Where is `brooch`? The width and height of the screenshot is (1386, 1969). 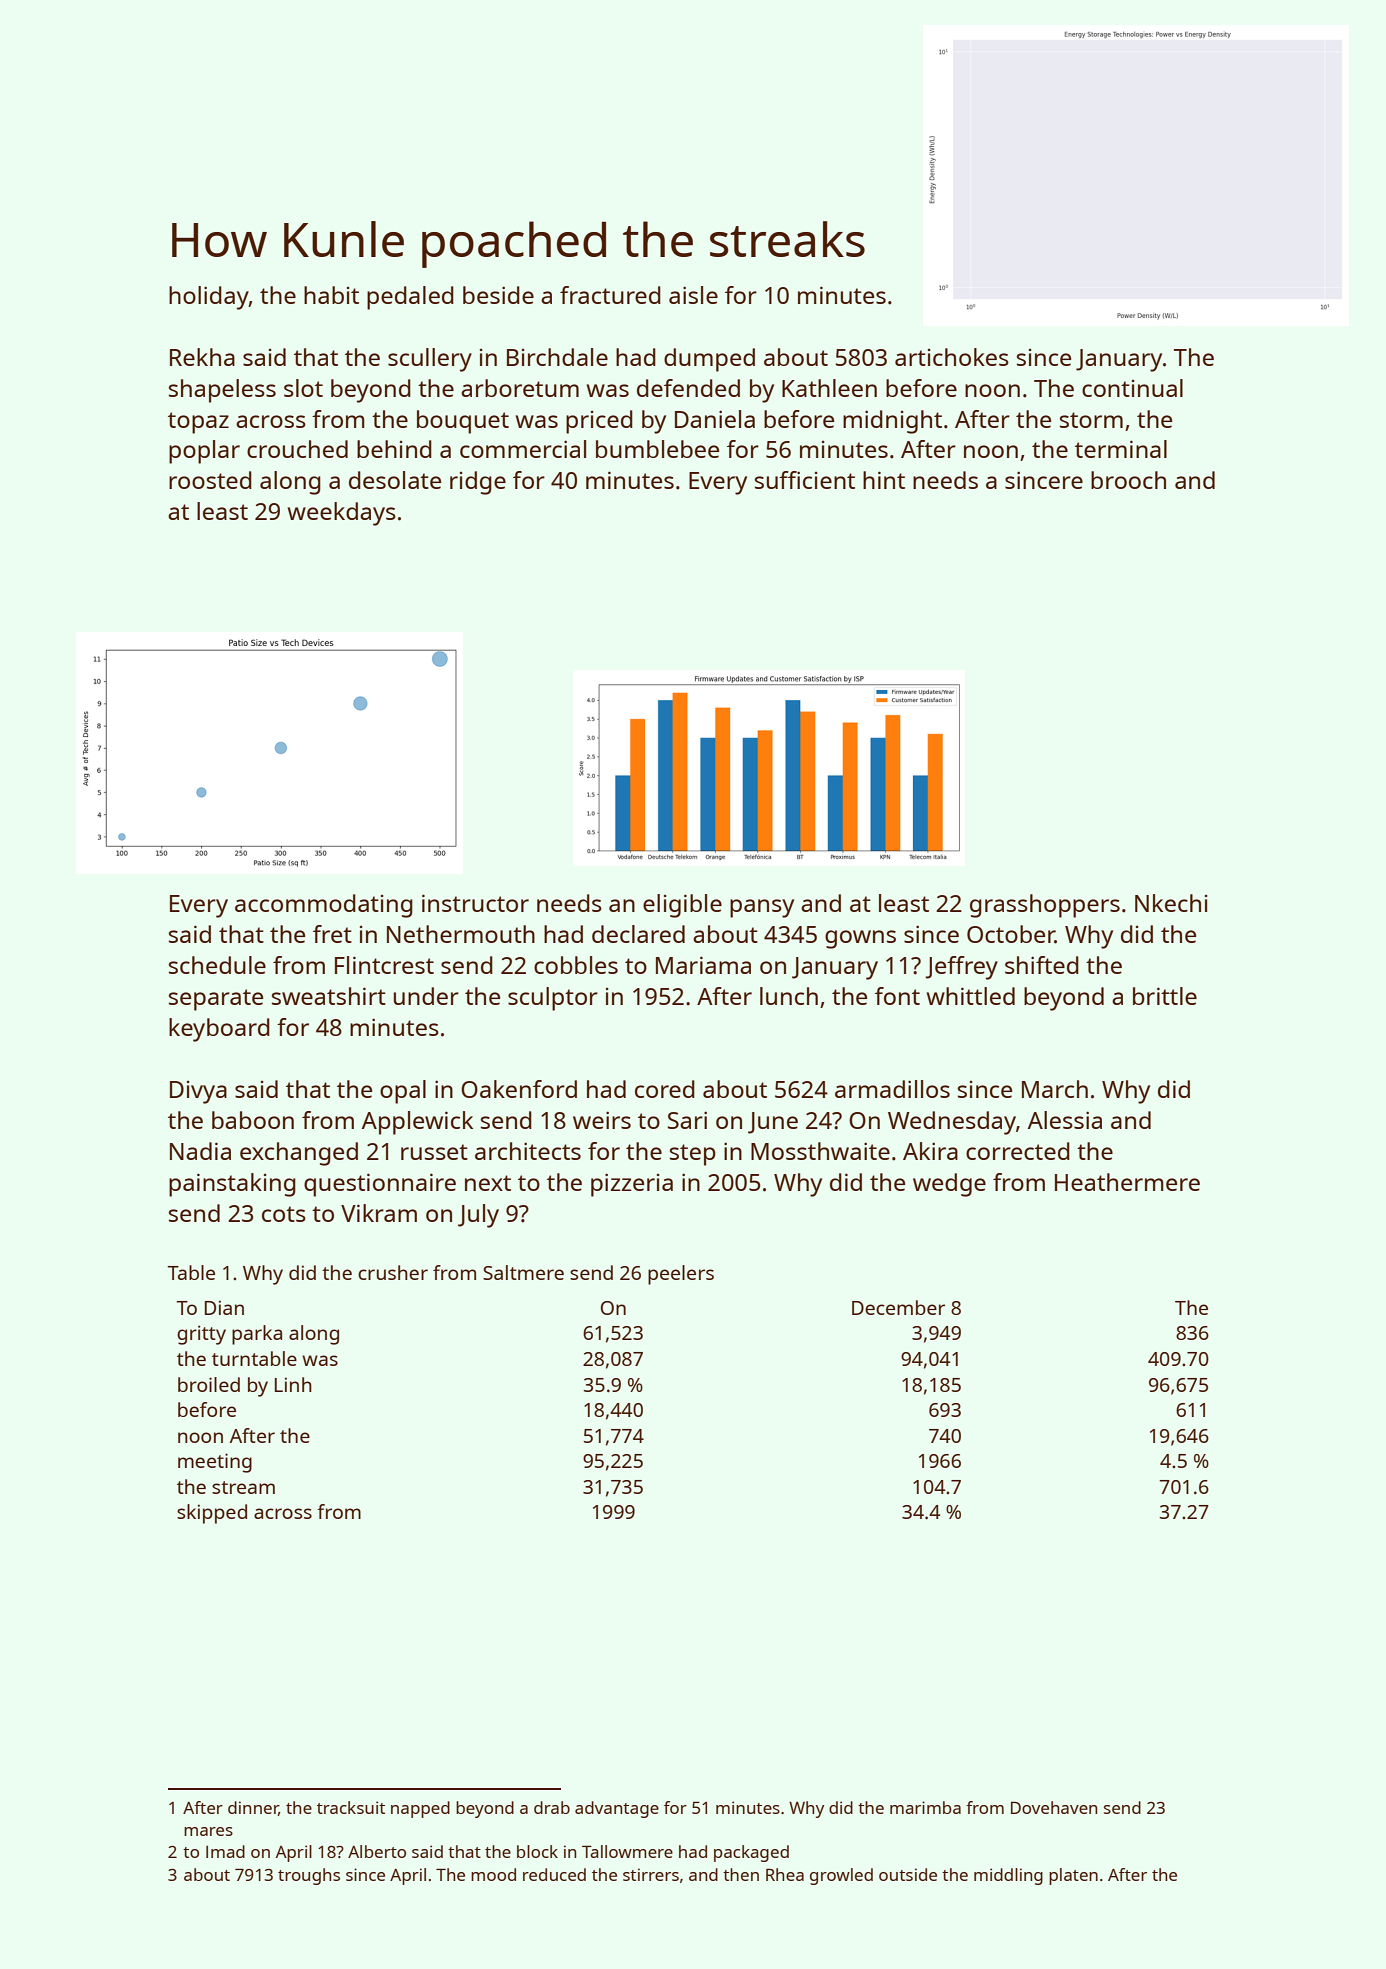 brooch is located at coordinates (1128, 480).
